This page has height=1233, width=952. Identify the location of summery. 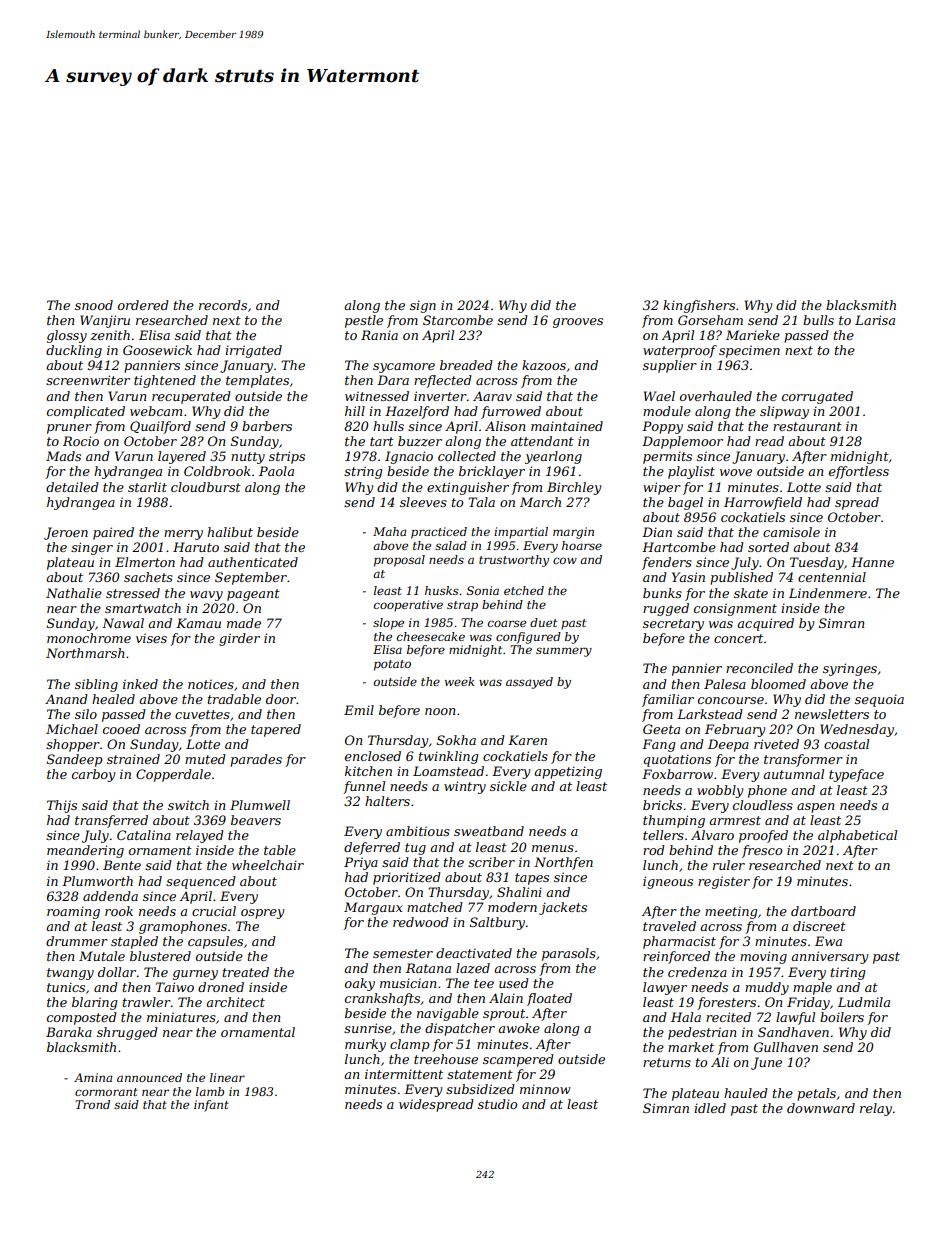
(564, 652).
